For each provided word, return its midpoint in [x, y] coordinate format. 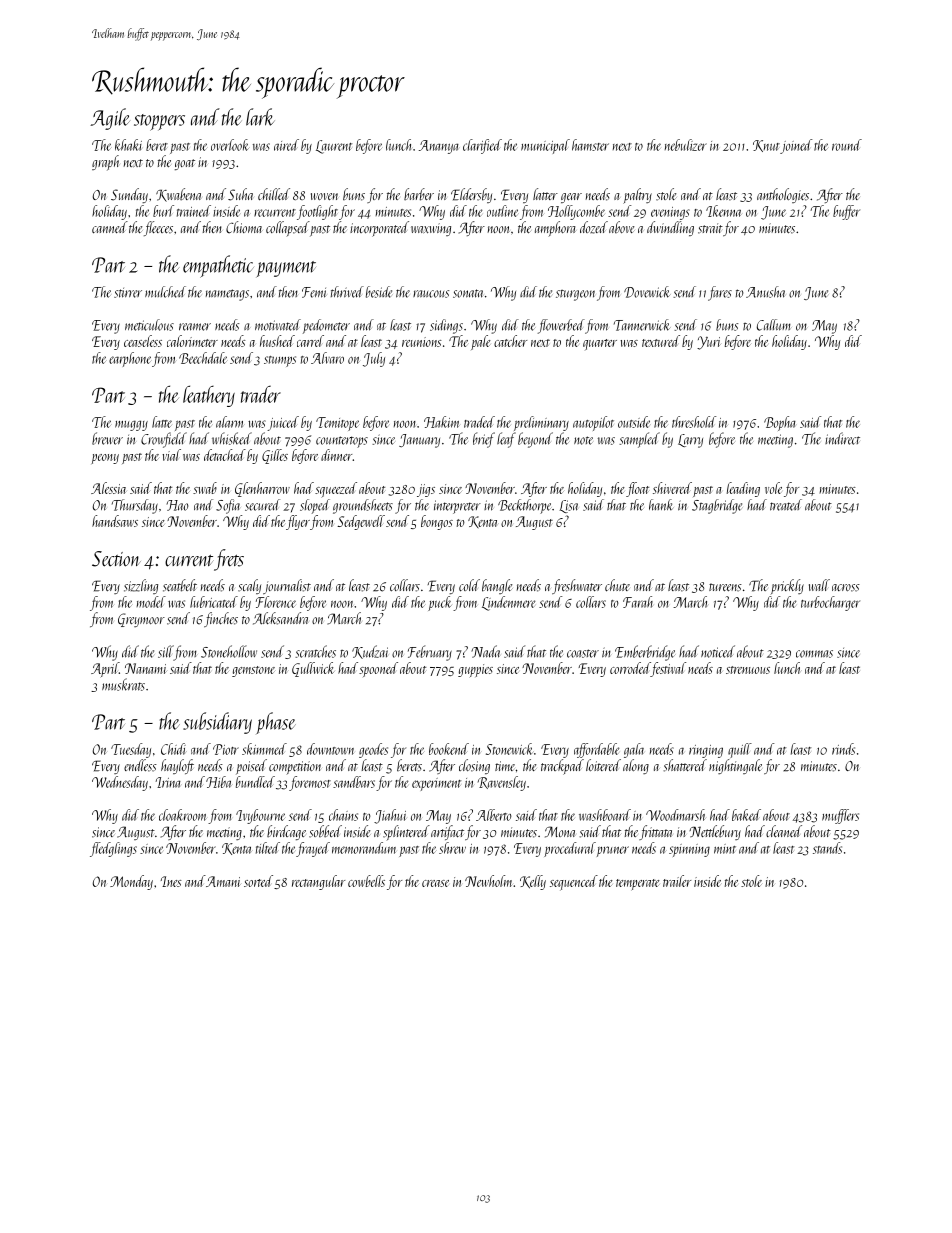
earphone [130, 359]
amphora [555, 228]
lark [260, 117]
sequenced [574, 883]
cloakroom [182, 815]
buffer [846, 212]
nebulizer [686, 145]
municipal [545, 146]
